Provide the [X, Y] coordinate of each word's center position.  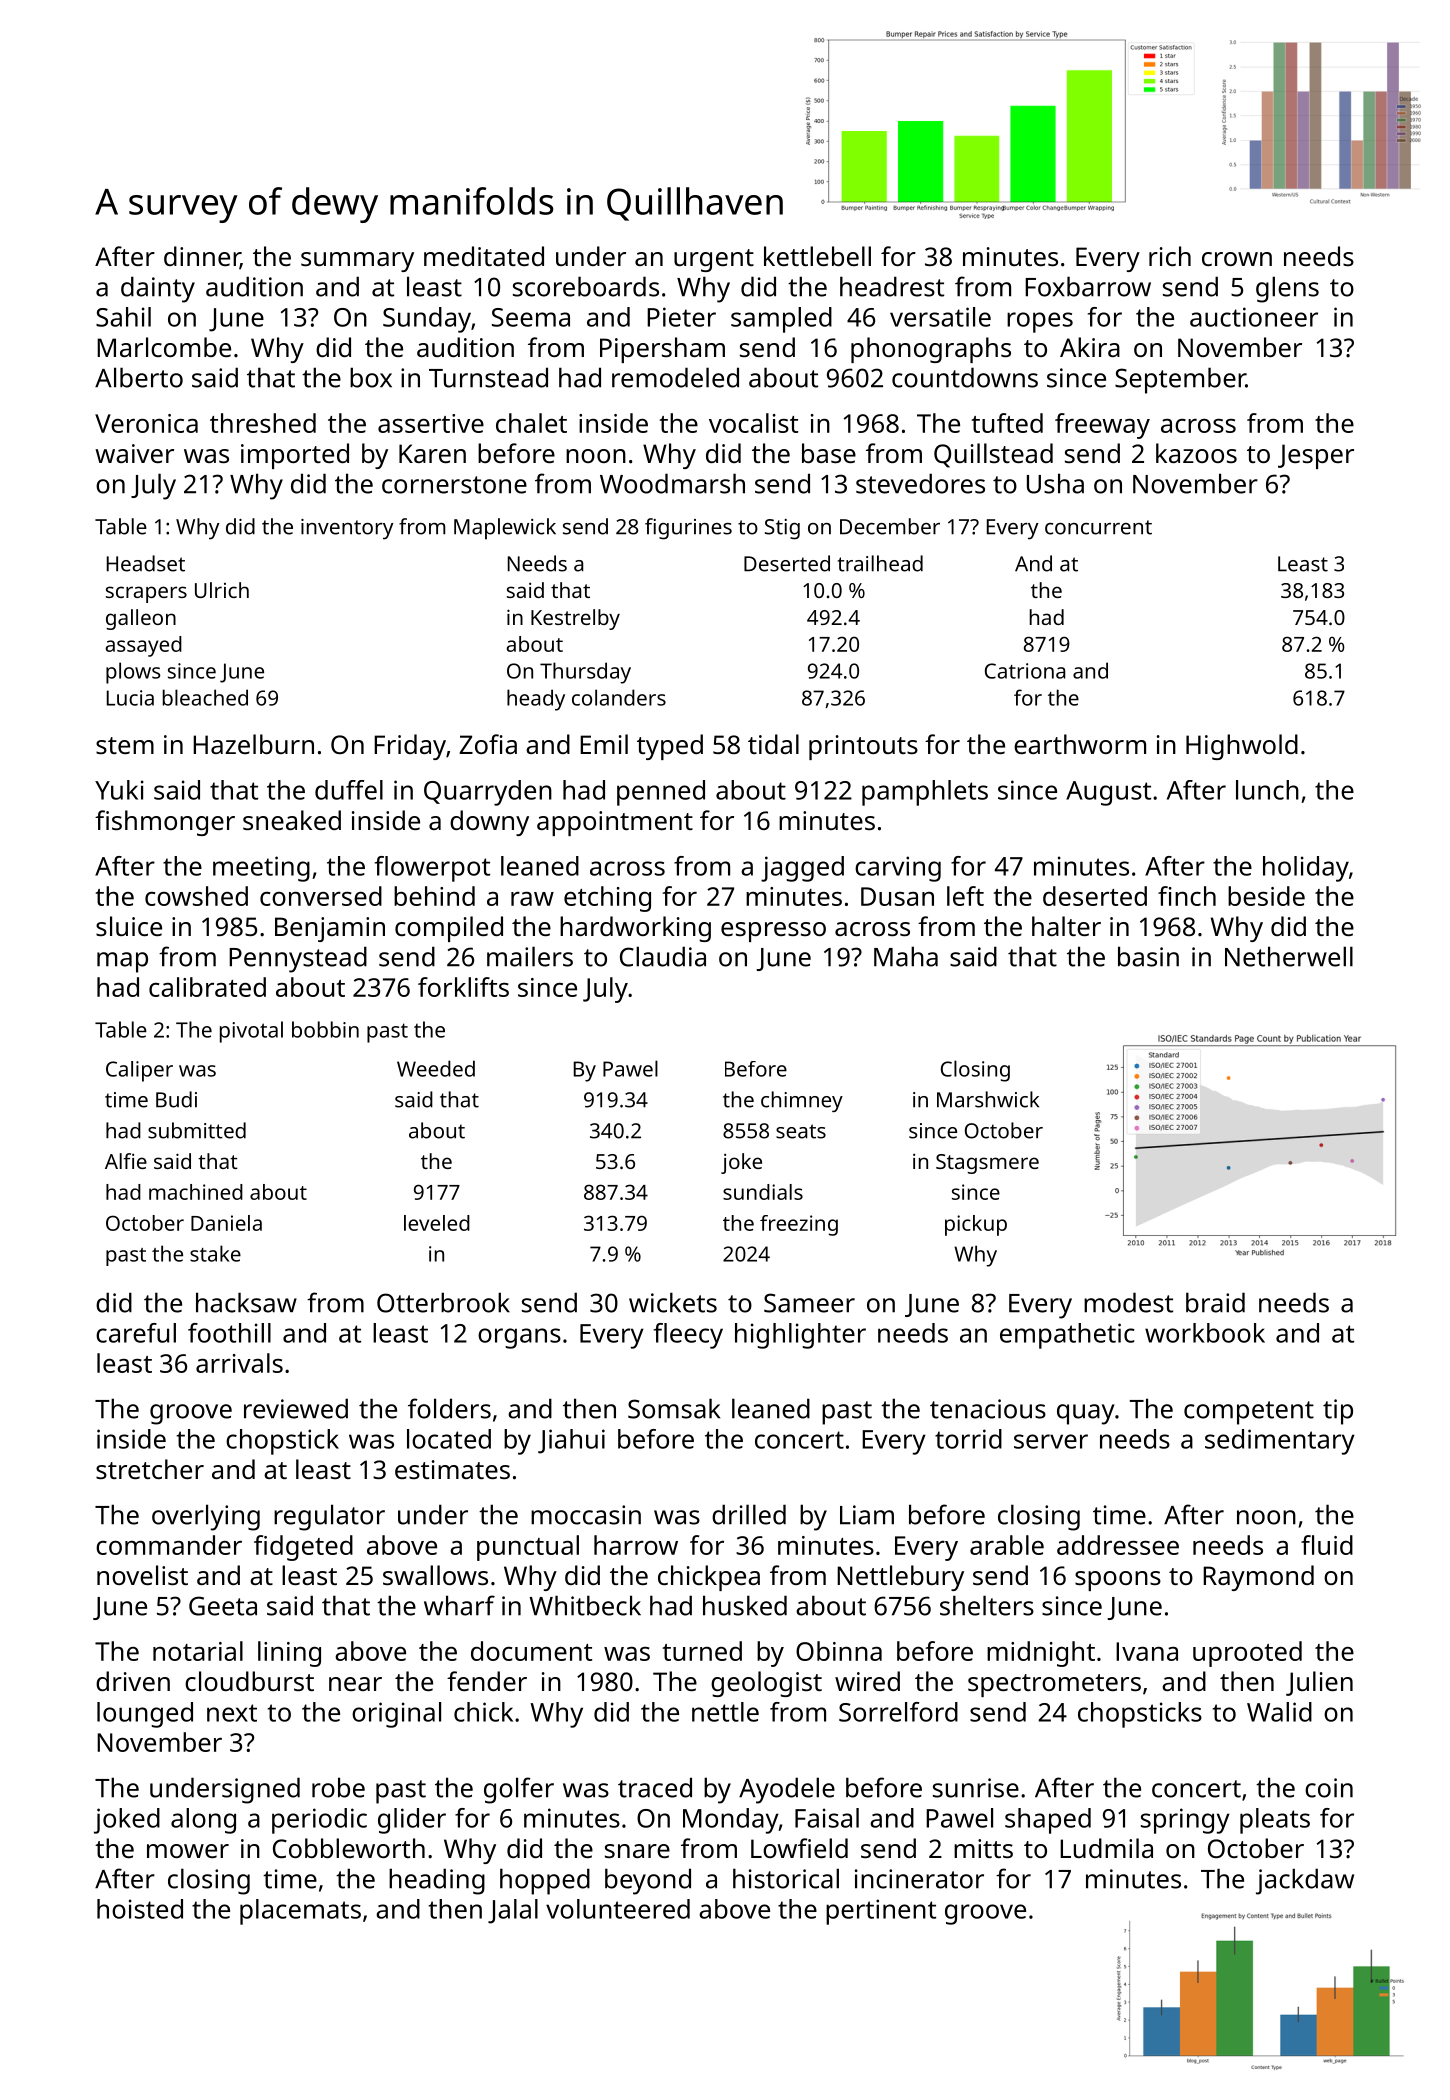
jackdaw [1305, 1881]
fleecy [688, 1336]
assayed [143, 646]
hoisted [140, 1909]
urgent [714, 260]
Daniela [226, 1223]
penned [661, 793]
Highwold [1242, 747]
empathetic [1067, 1336]
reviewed [296, 1408]
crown [1237, 259]
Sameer [809, 1303]
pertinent [881, 1912]
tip [1338, 1412]
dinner [202, 257]
